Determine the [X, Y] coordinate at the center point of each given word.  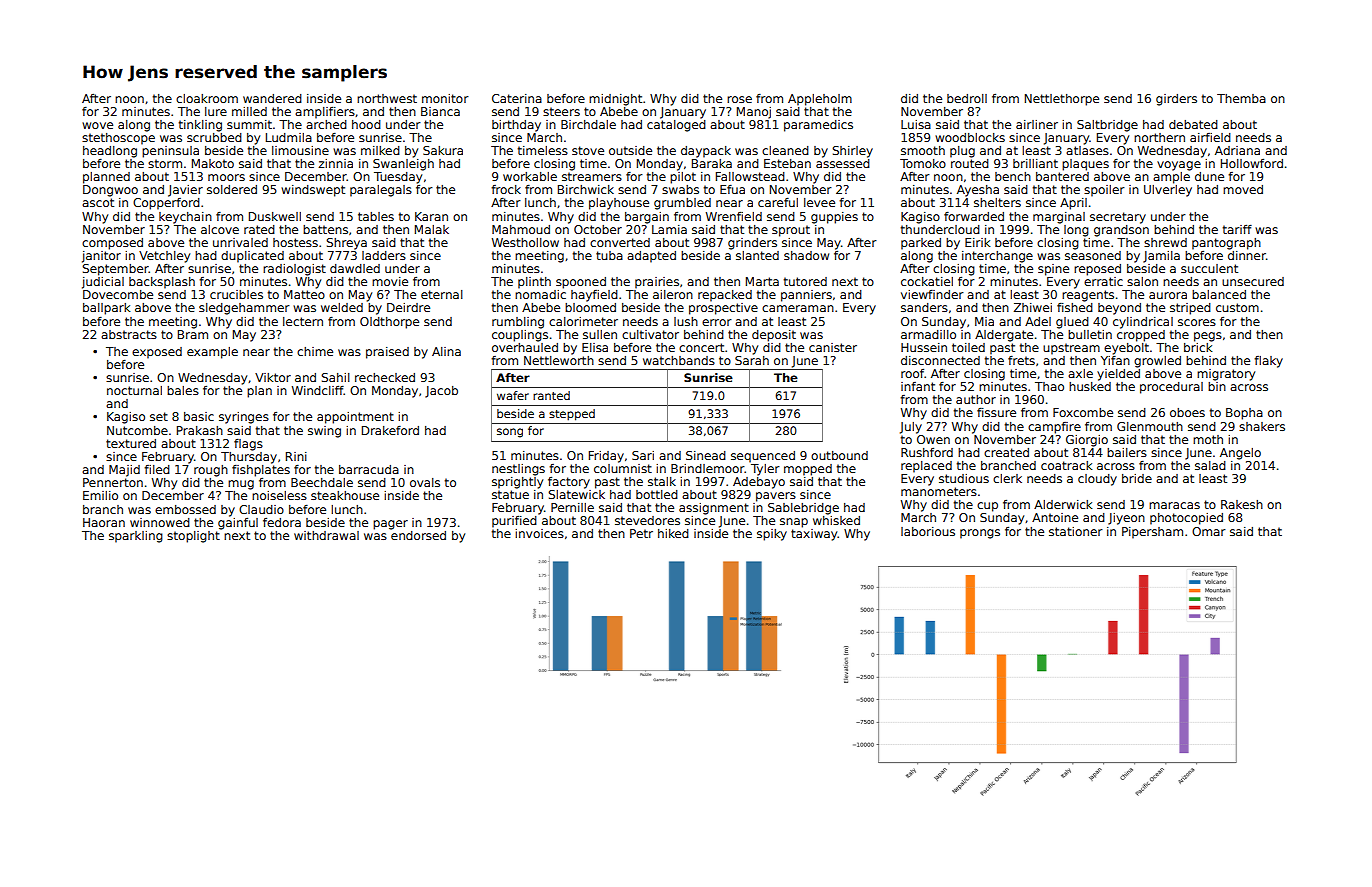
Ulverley [1168, 191]
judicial [103, 283]
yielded [1118, 375]
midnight [615, 100]
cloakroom [207, 98]
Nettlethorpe [1062, 100]
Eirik [977, 242]
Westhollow [525, 242]
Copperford [166, 204]
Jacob [441, 392]
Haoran [104, 522]
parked [921, 244]
